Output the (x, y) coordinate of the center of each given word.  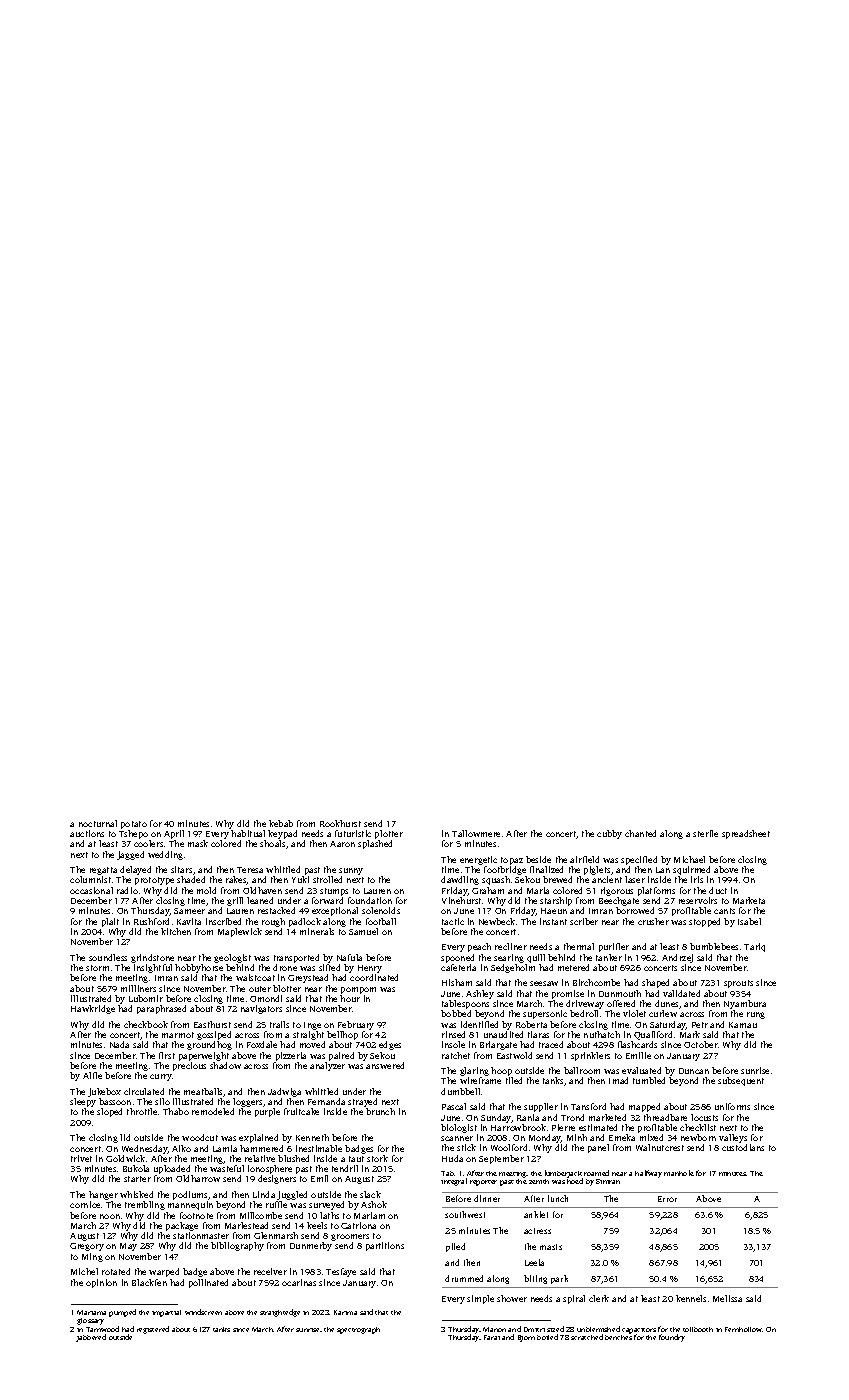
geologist (232, 958)
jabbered (91, 1338)
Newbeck (497, 921)
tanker (609, 957)
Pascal (454, 1106)
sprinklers (590, 1056)
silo (162, 1101)
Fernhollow (744, 1329)
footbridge (505, 870)
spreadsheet (746, 834)
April (174, 834)
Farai (492, 1337)
